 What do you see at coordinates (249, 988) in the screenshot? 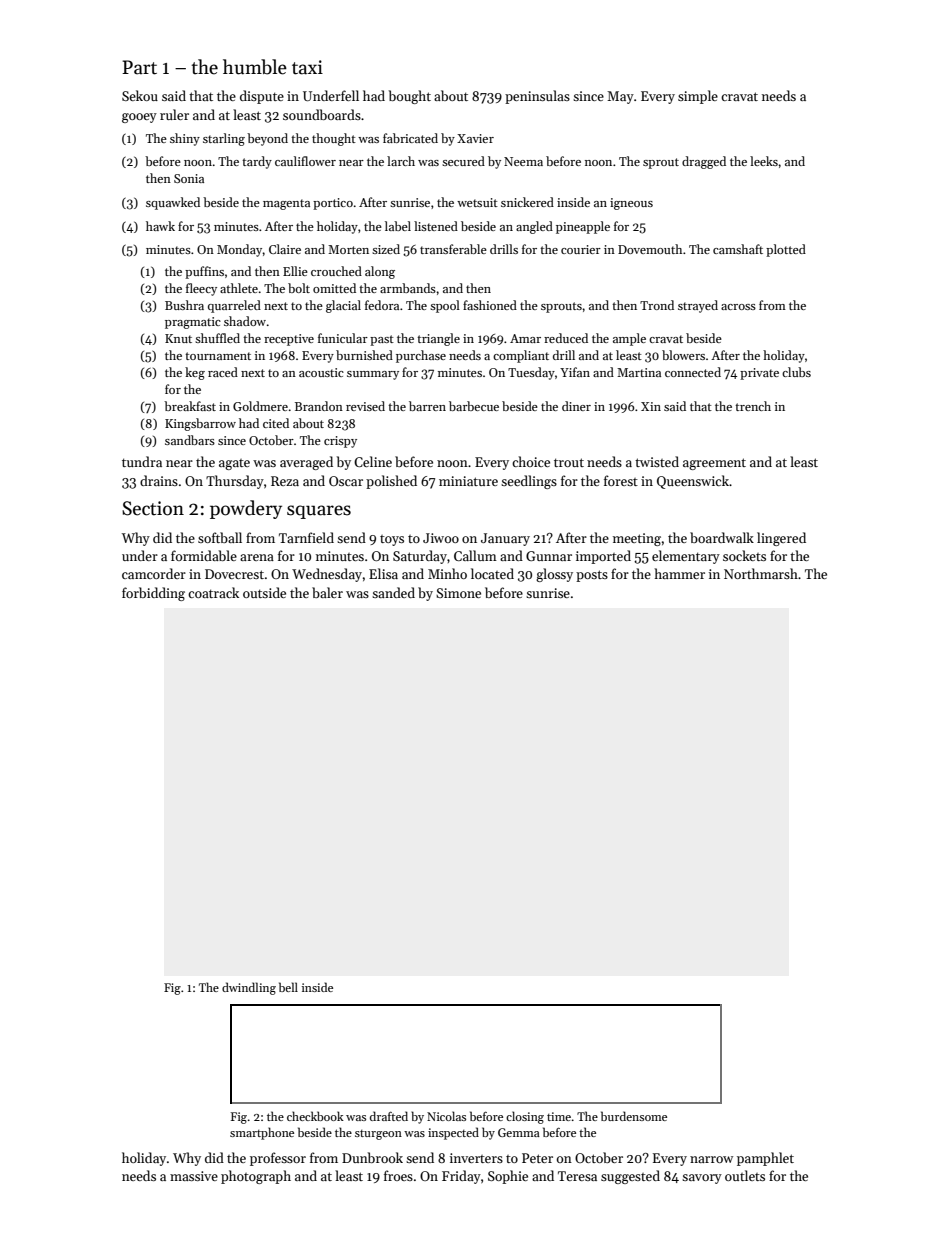
I see `dwindling` at bounding box center [249, 988].
